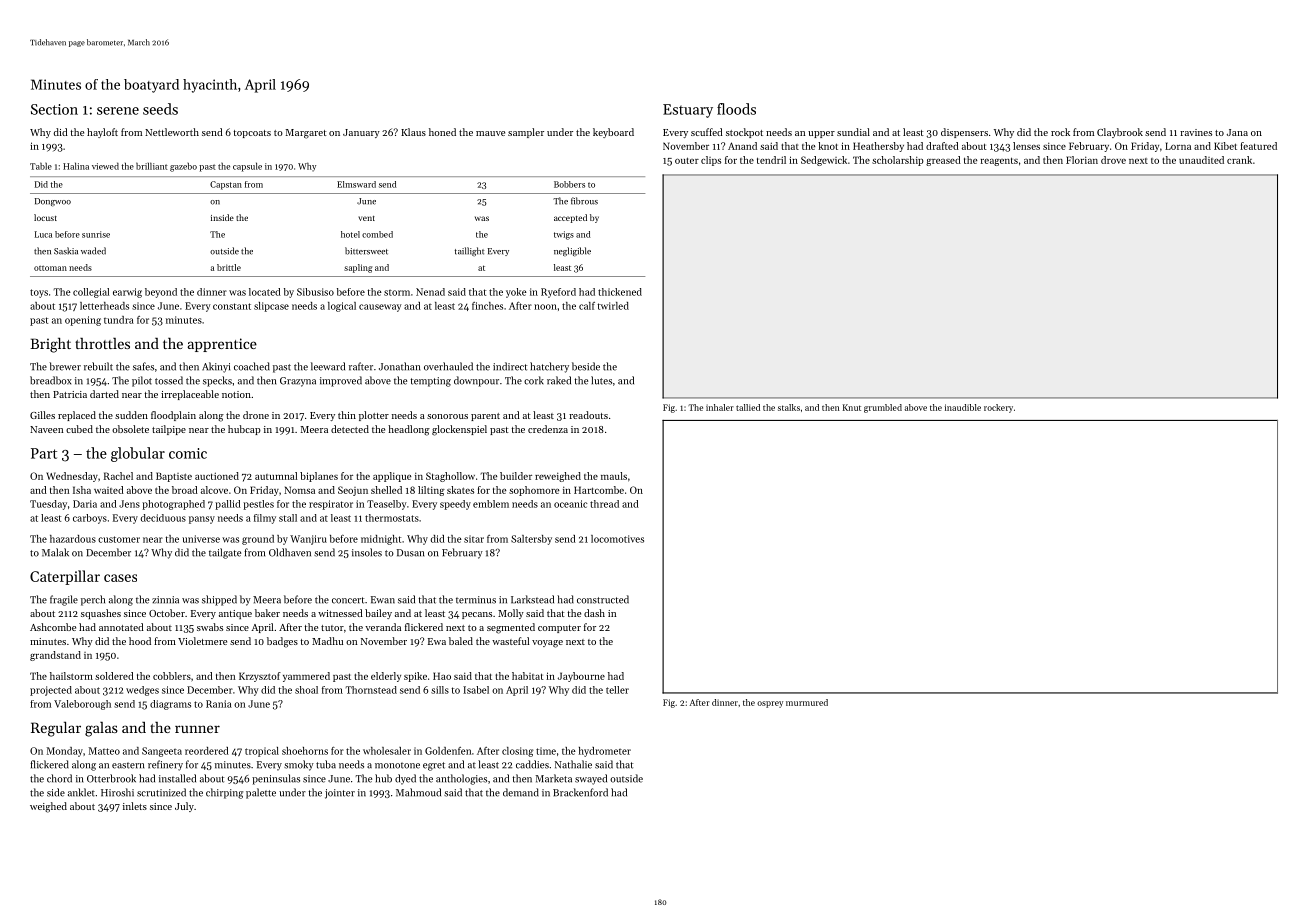 This screenshot has height=924, width=1308. I want to click on osprey, so click(770, 704).
